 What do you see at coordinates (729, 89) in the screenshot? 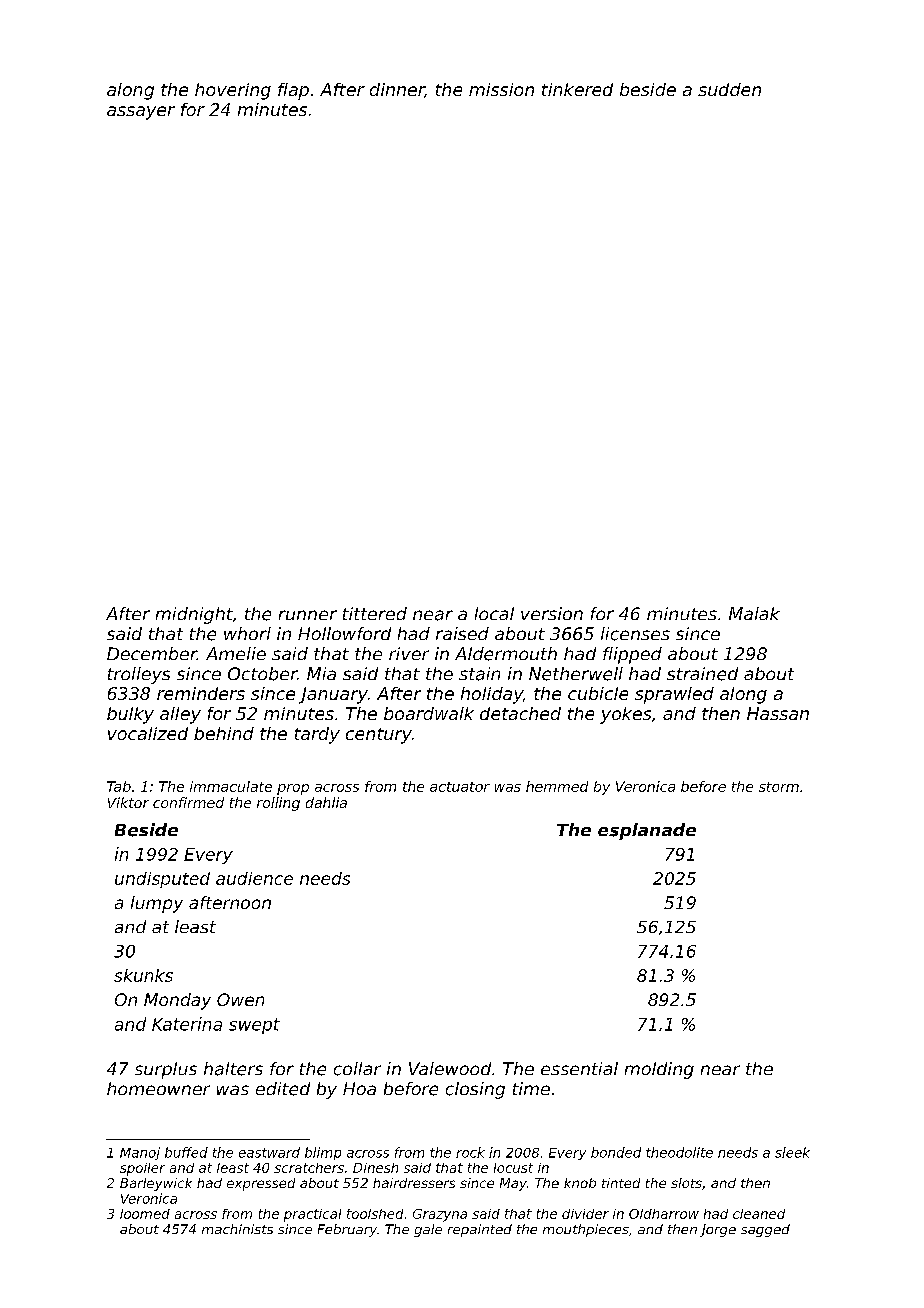
I see `sudden` at bounding box center [729, 89].
